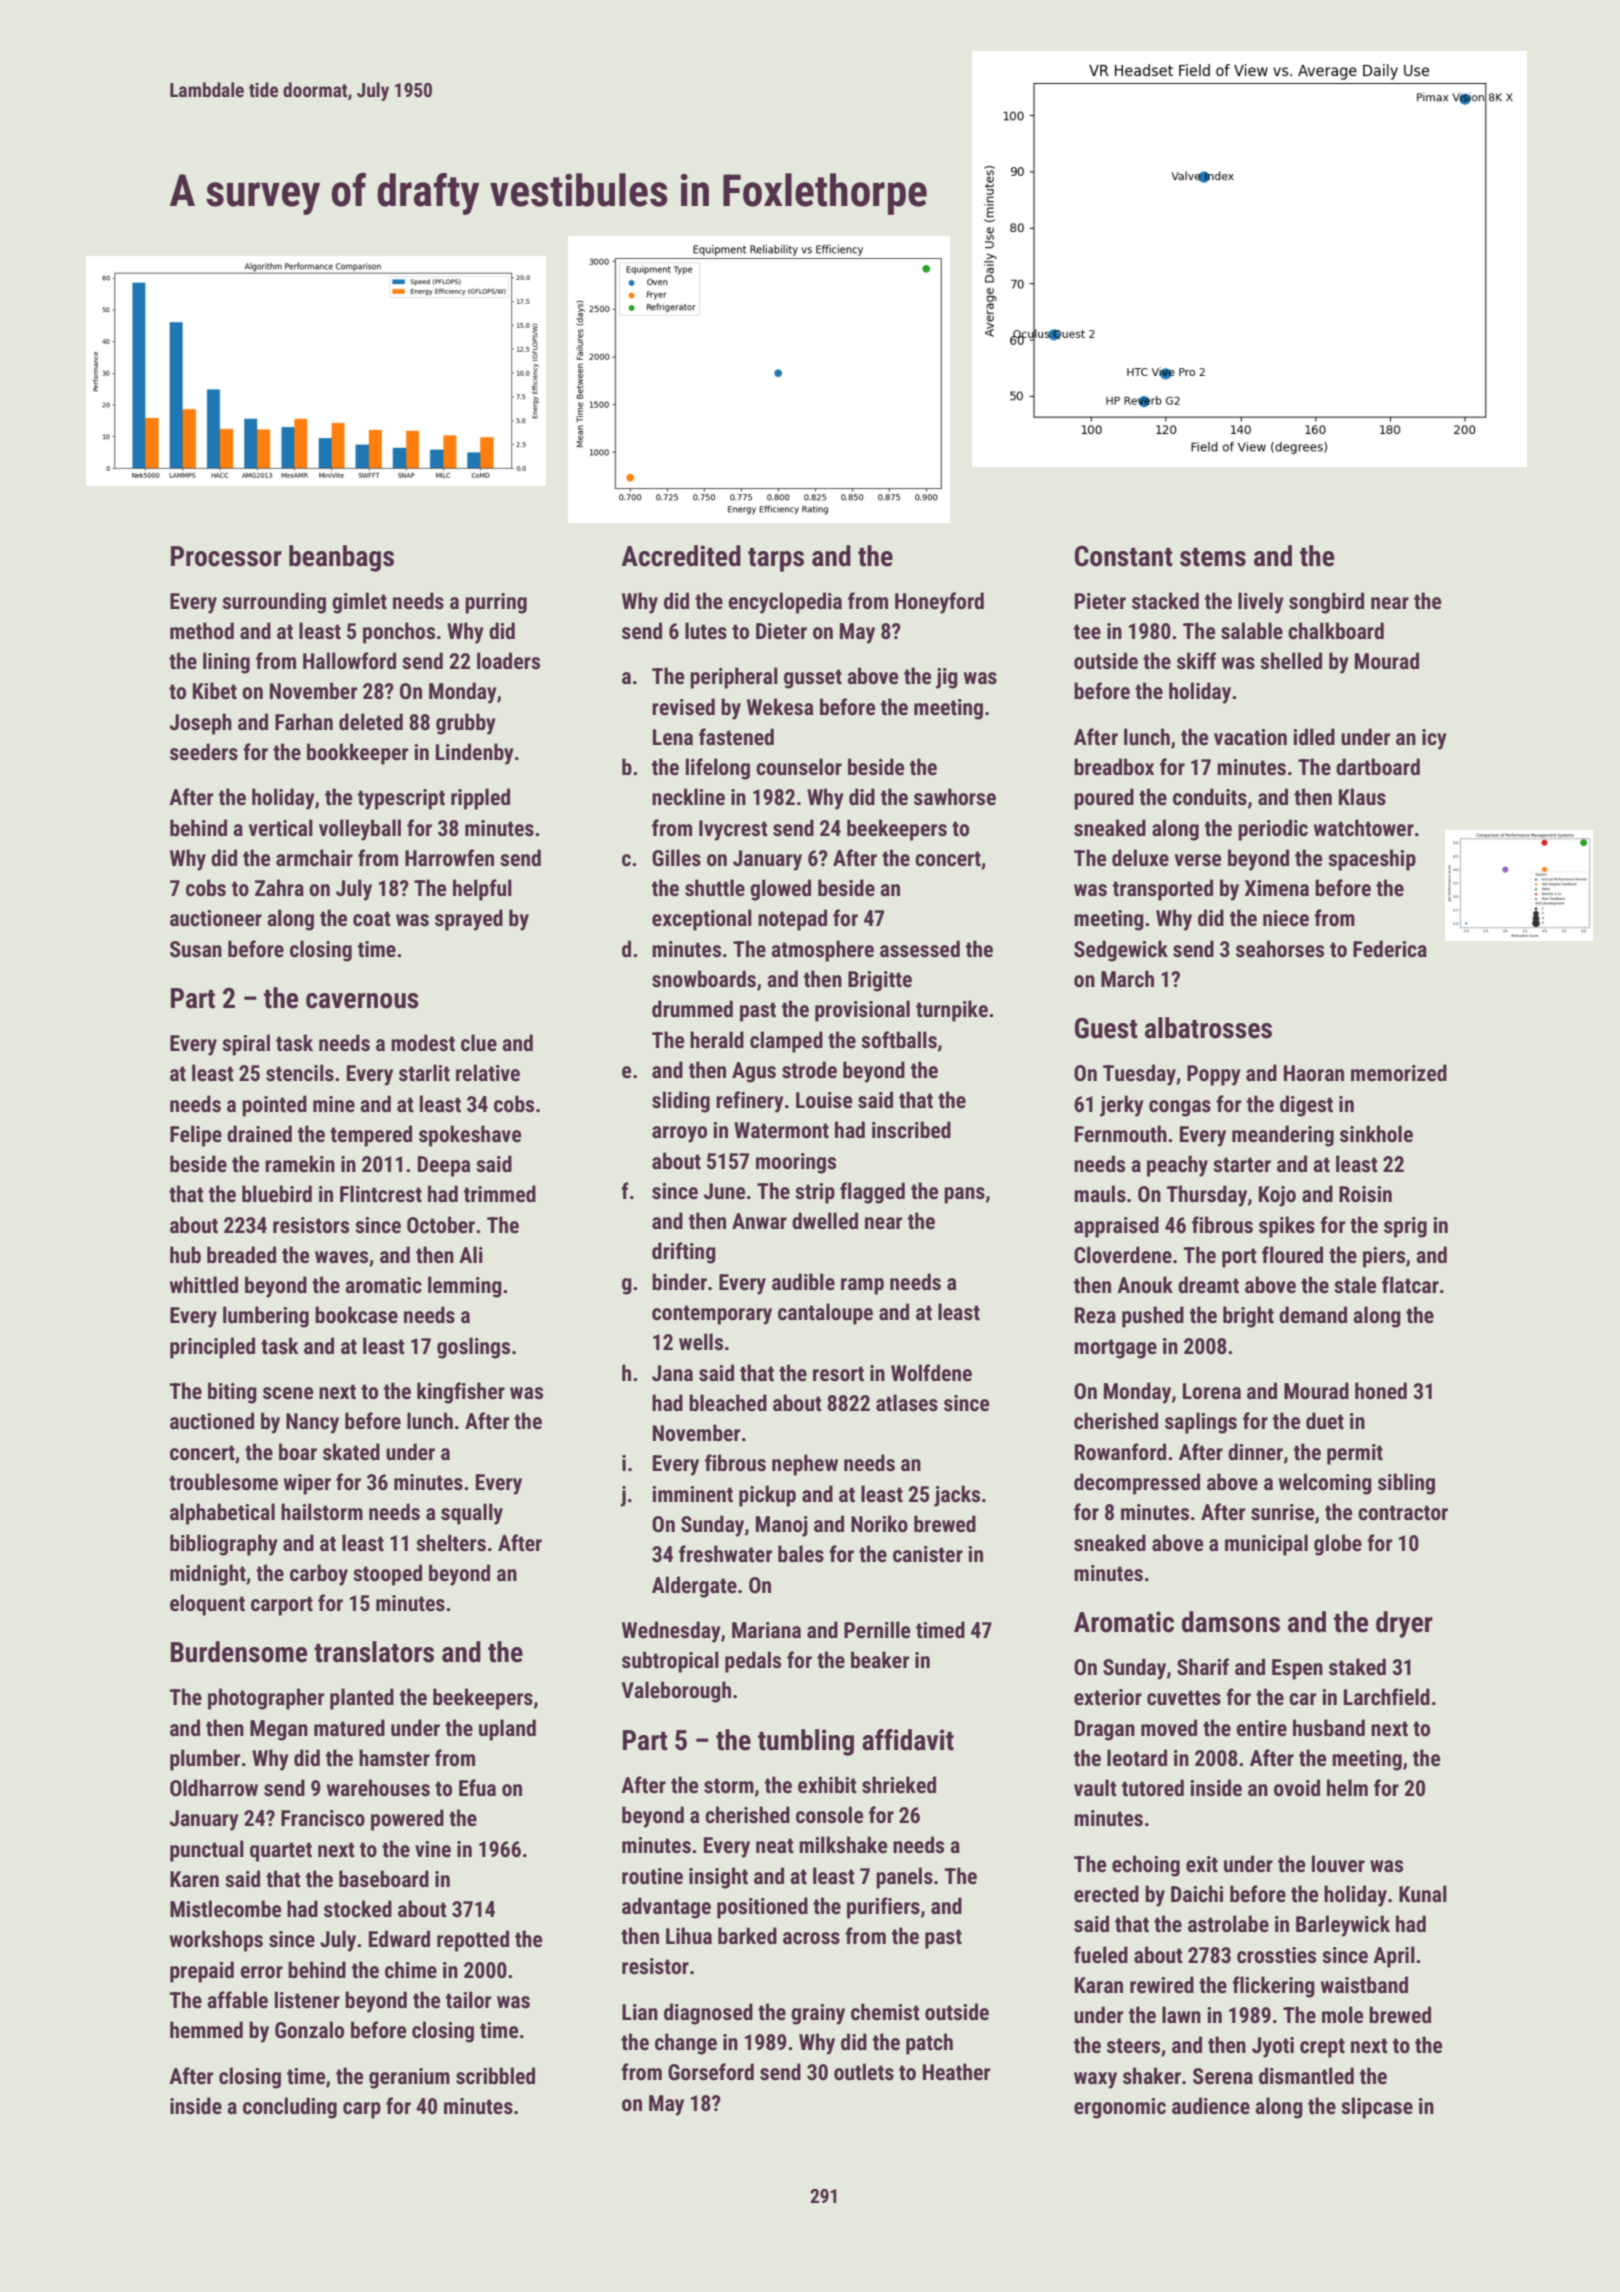 The width and height of the screenshot is (1620, 2292). Describe the element at coordinates (226, 556) in the screenshot. I see `Processor` at that location.
